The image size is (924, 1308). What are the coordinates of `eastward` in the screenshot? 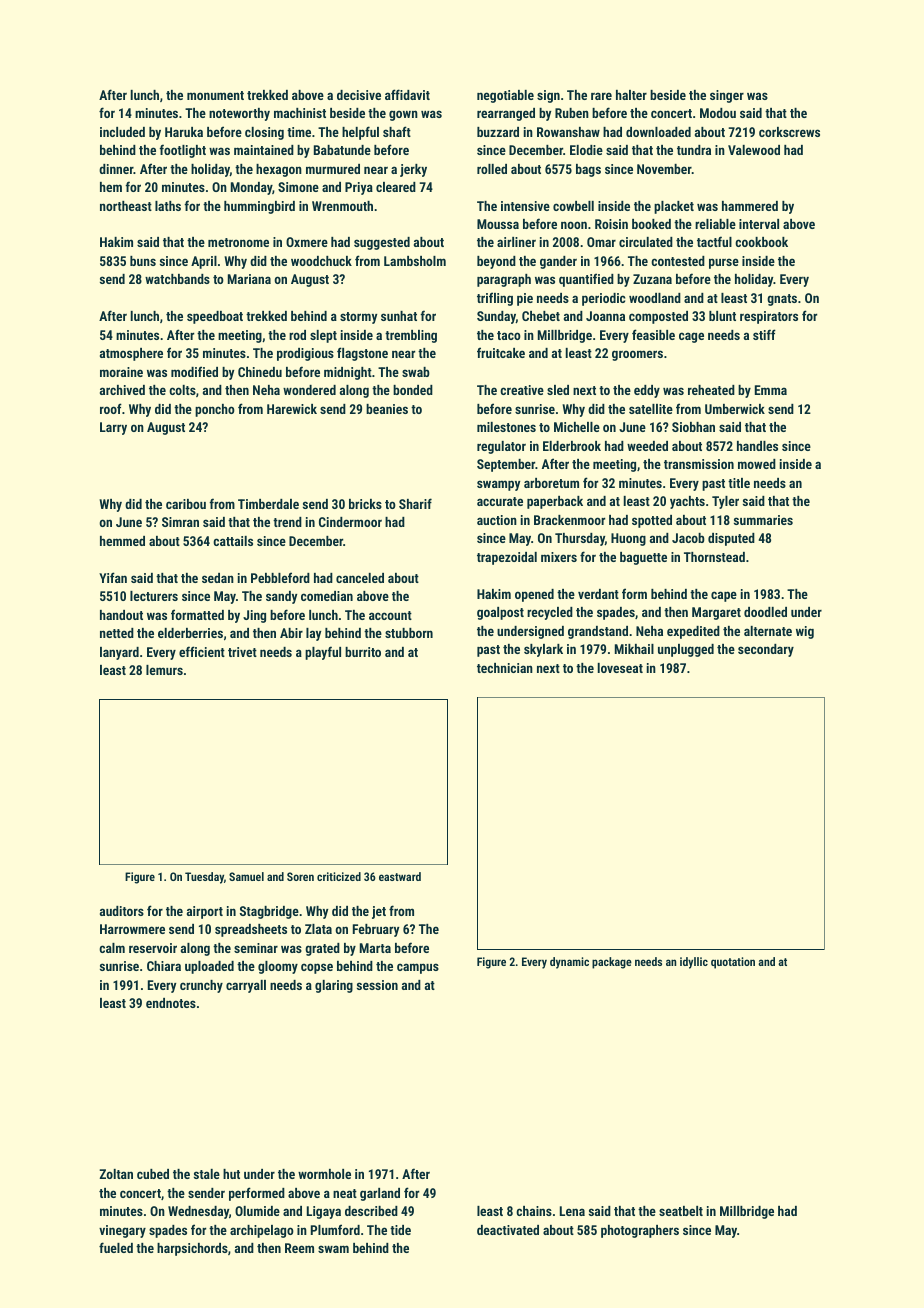 It's located at (400, 876).
